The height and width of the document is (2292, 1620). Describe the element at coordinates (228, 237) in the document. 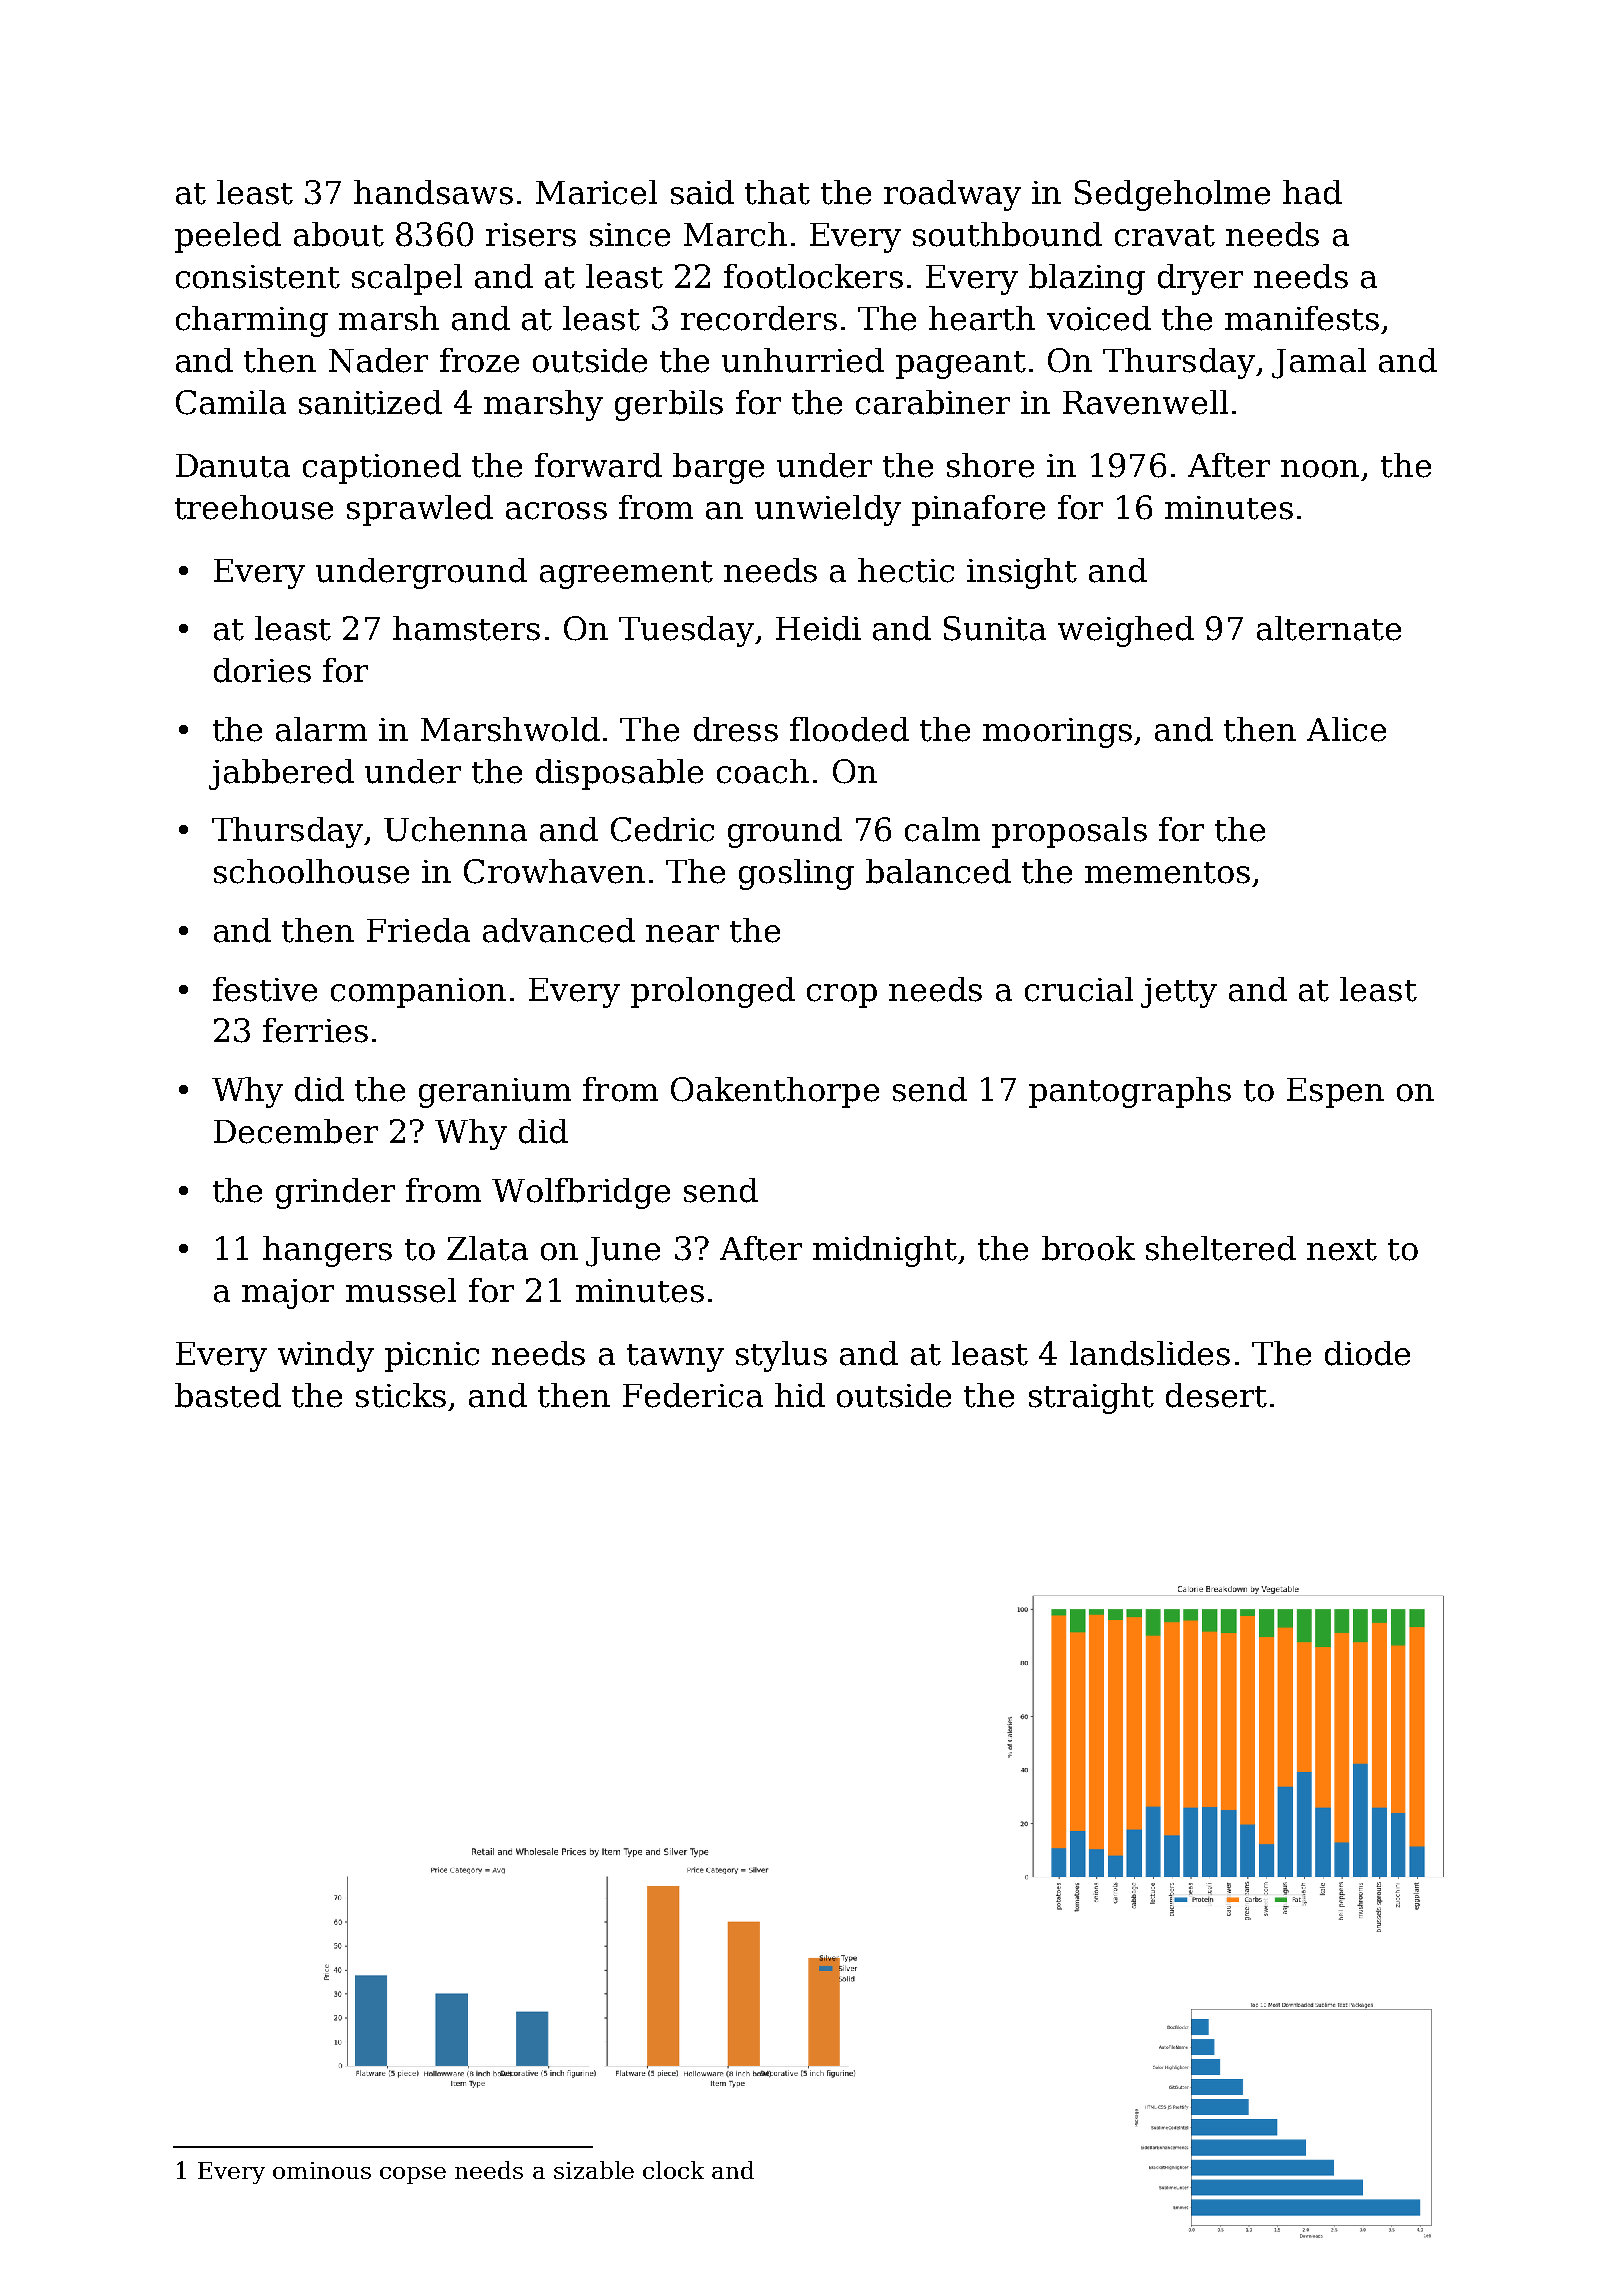

I see `peeled` at that location.
